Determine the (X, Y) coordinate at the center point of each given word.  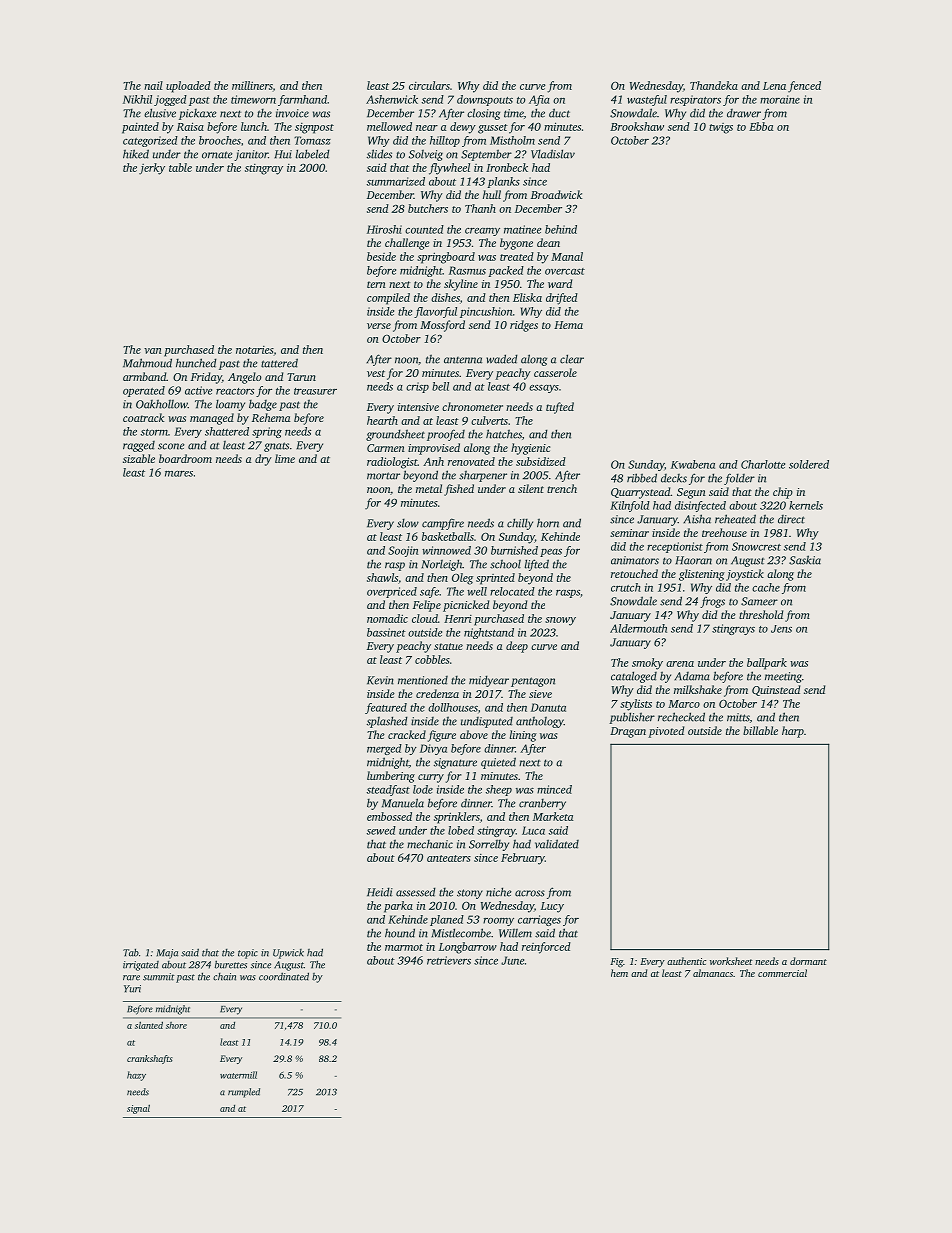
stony (470, 894)
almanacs (713, 973)
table (180, 167)
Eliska (527, 297)
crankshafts (150, 1059)
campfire (443, 524)
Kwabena (693, 464)
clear (572, 359)
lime (285, 458)
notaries (254, 350)
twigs (721, 128)
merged (384, 749)
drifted (562, 299)
